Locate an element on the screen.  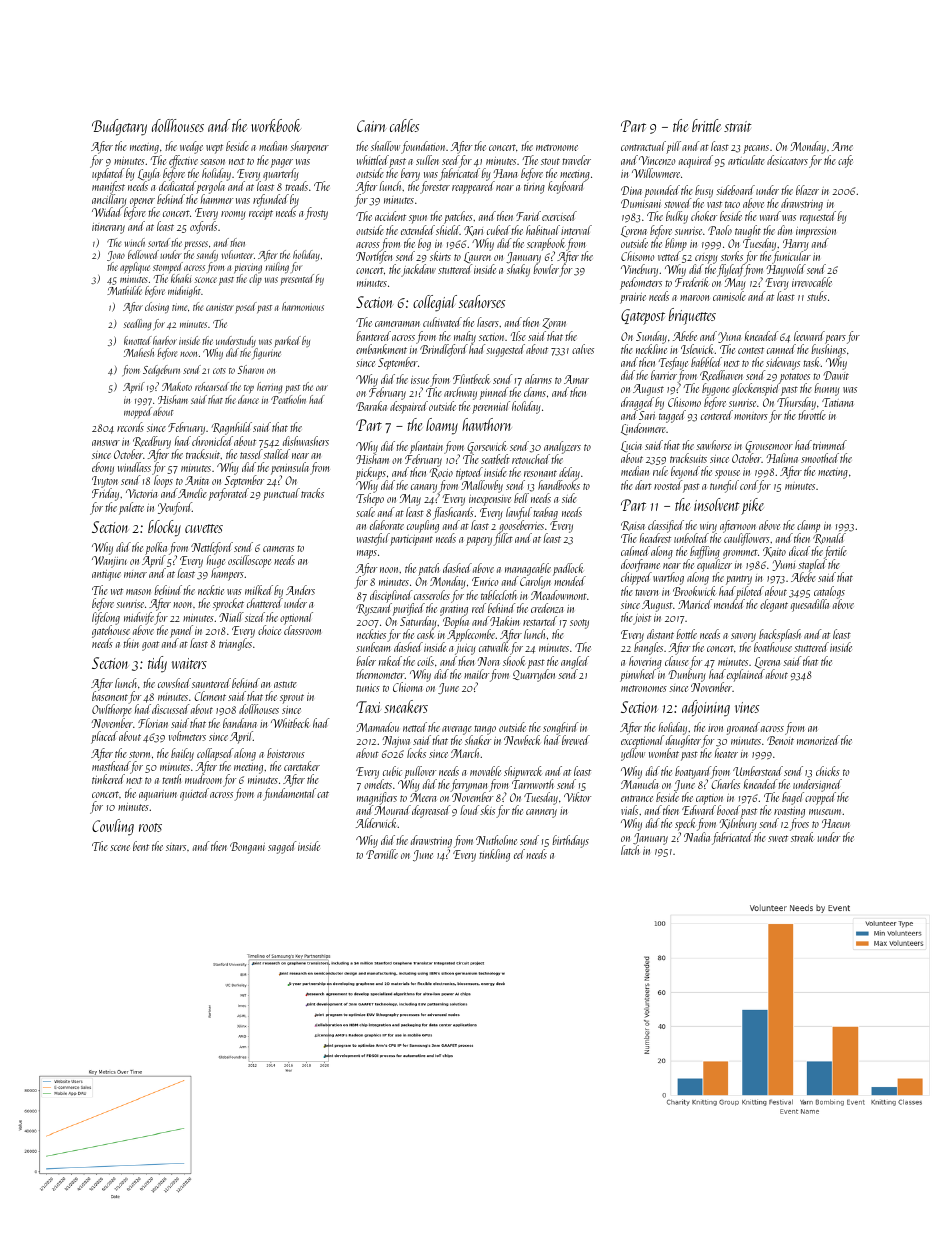
coupling is located at coordinates (423, 526).
